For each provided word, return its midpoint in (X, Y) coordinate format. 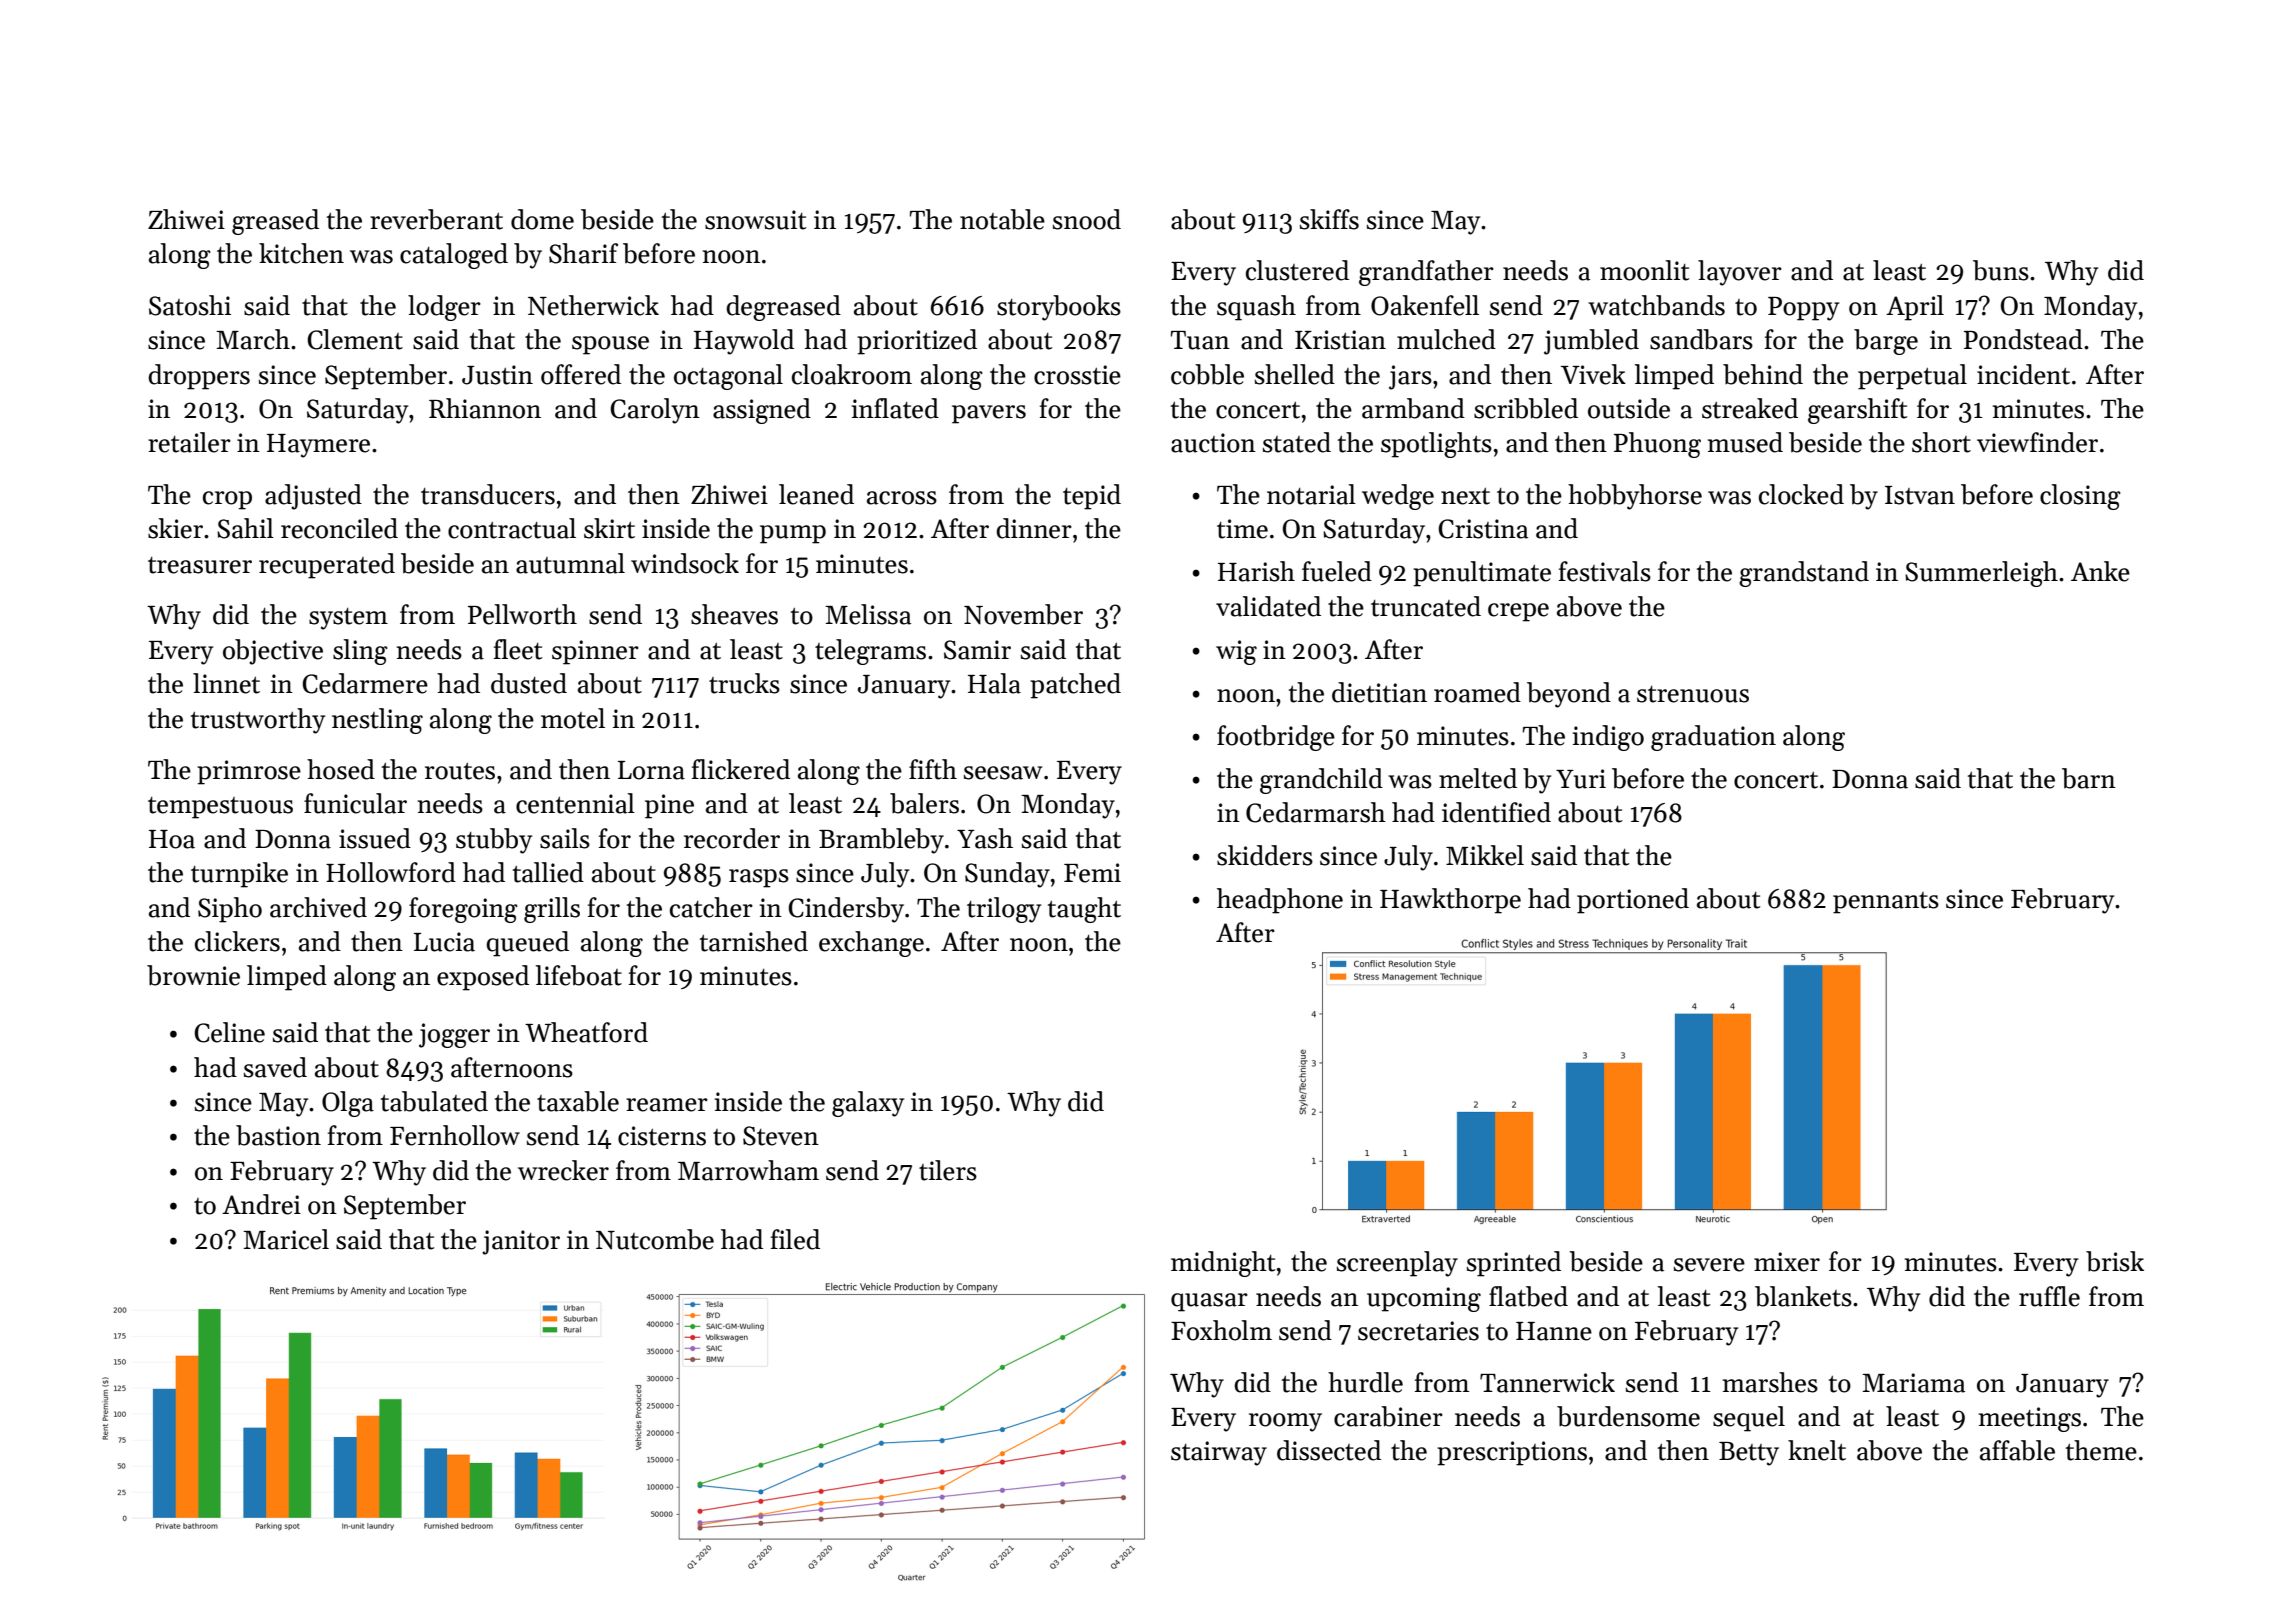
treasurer (200, 565)
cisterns (662, 1136)
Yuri (1581, 779)
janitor (521, 1242)
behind (1763, 374)
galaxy (868, 1104)
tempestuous (220, 808)
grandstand (1804, 574)
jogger (454, 1035)
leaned (816, 494)
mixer (1787, 1262)
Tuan (1200, 340)
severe (1709, 1265)
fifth (933, 769)
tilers (948, 1170)
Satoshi (190, 305)
